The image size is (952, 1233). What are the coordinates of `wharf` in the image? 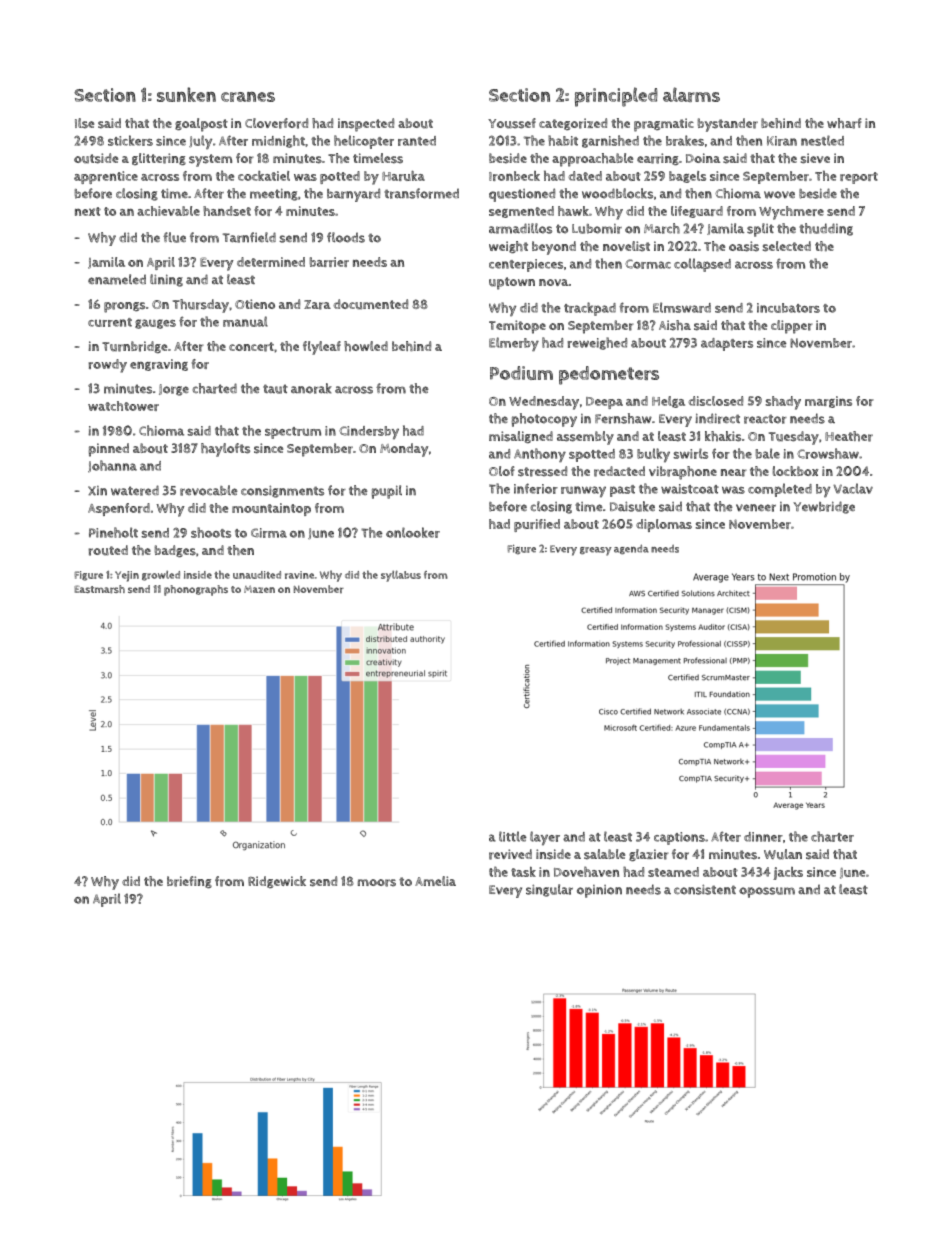 It's located at (844, 123).
